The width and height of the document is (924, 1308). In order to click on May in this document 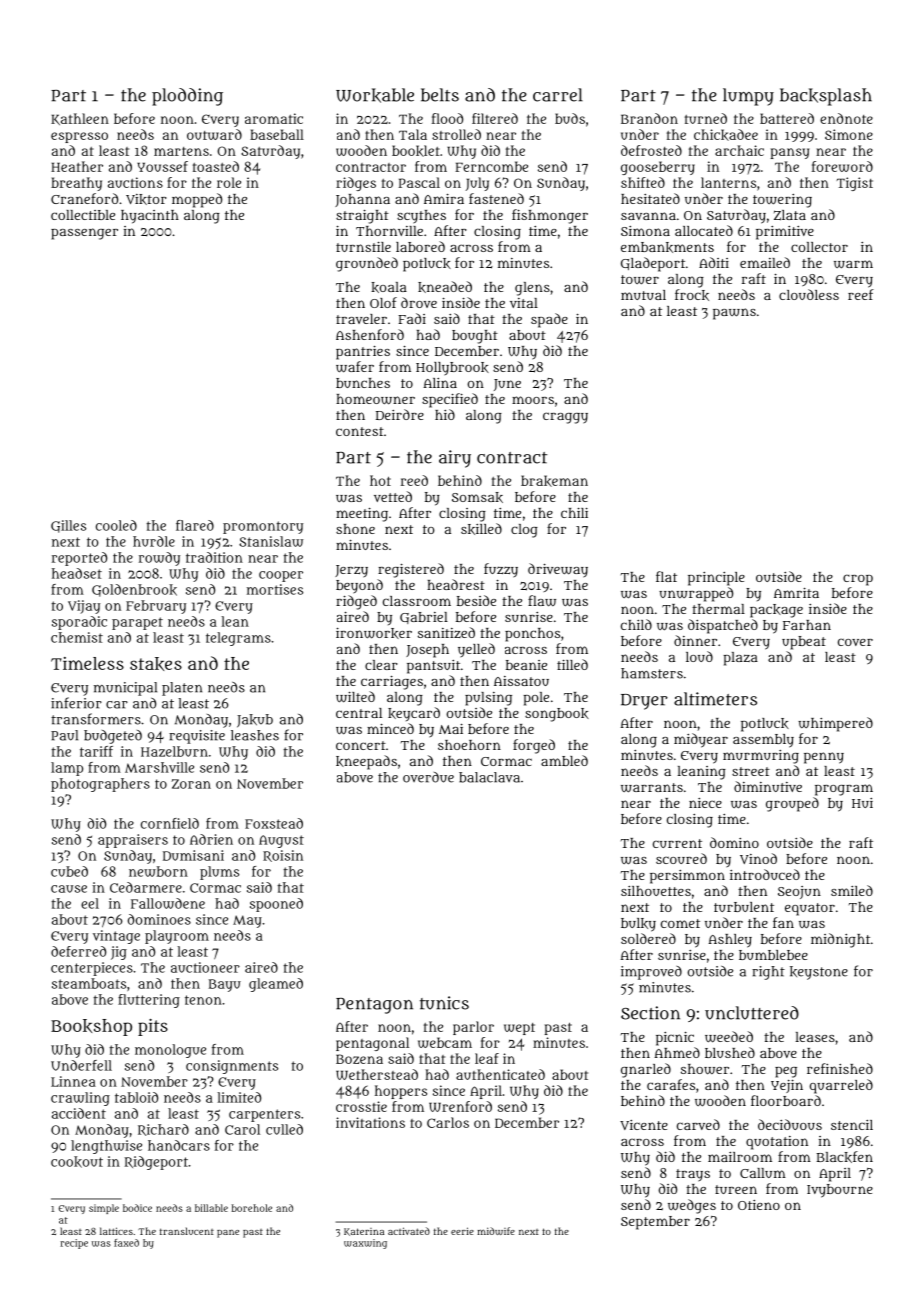, I will do `click(247, 921)`.
